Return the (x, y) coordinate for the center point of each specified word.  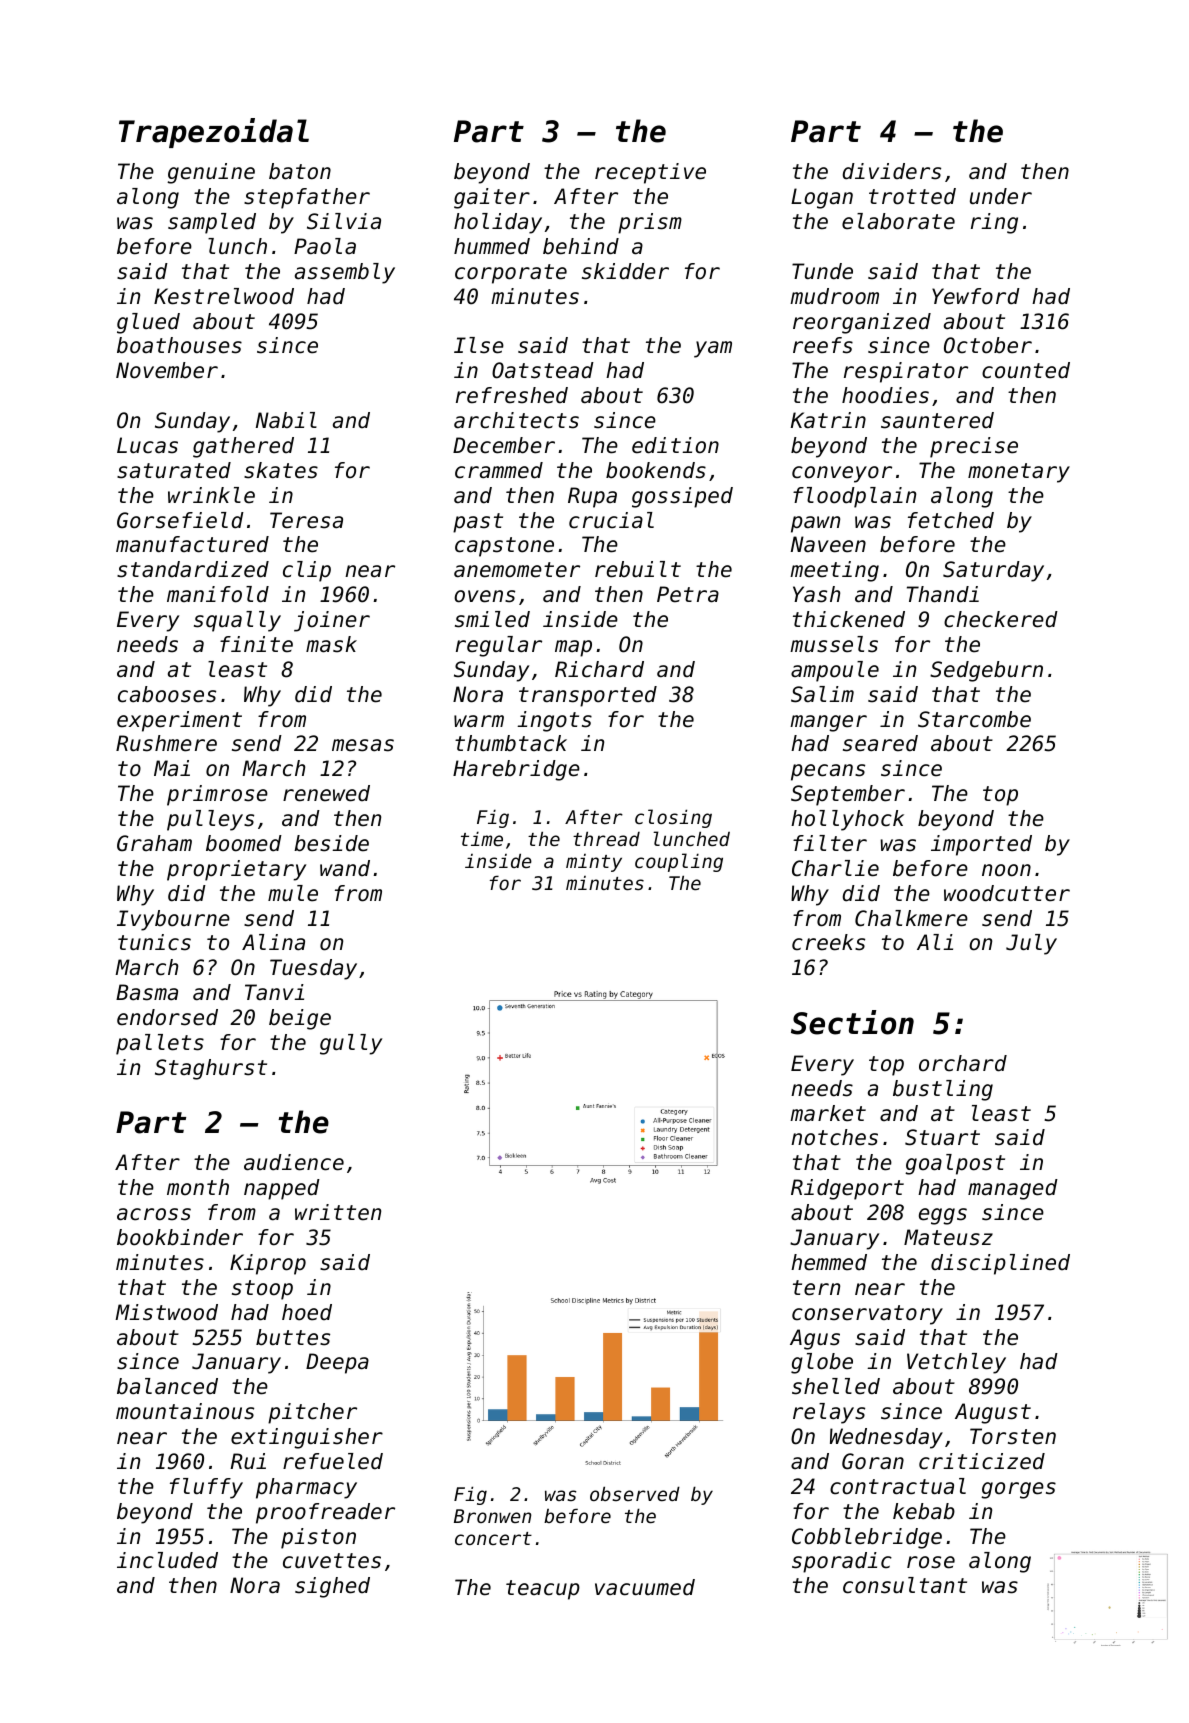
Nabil (286, 420)
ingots (554, 721)
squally (237, 621)
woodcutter (1007, 893)
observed (635, 1493)
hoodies (885, 395)
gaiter (492, 198)
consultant (905, 1585)
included (167, 1560)
